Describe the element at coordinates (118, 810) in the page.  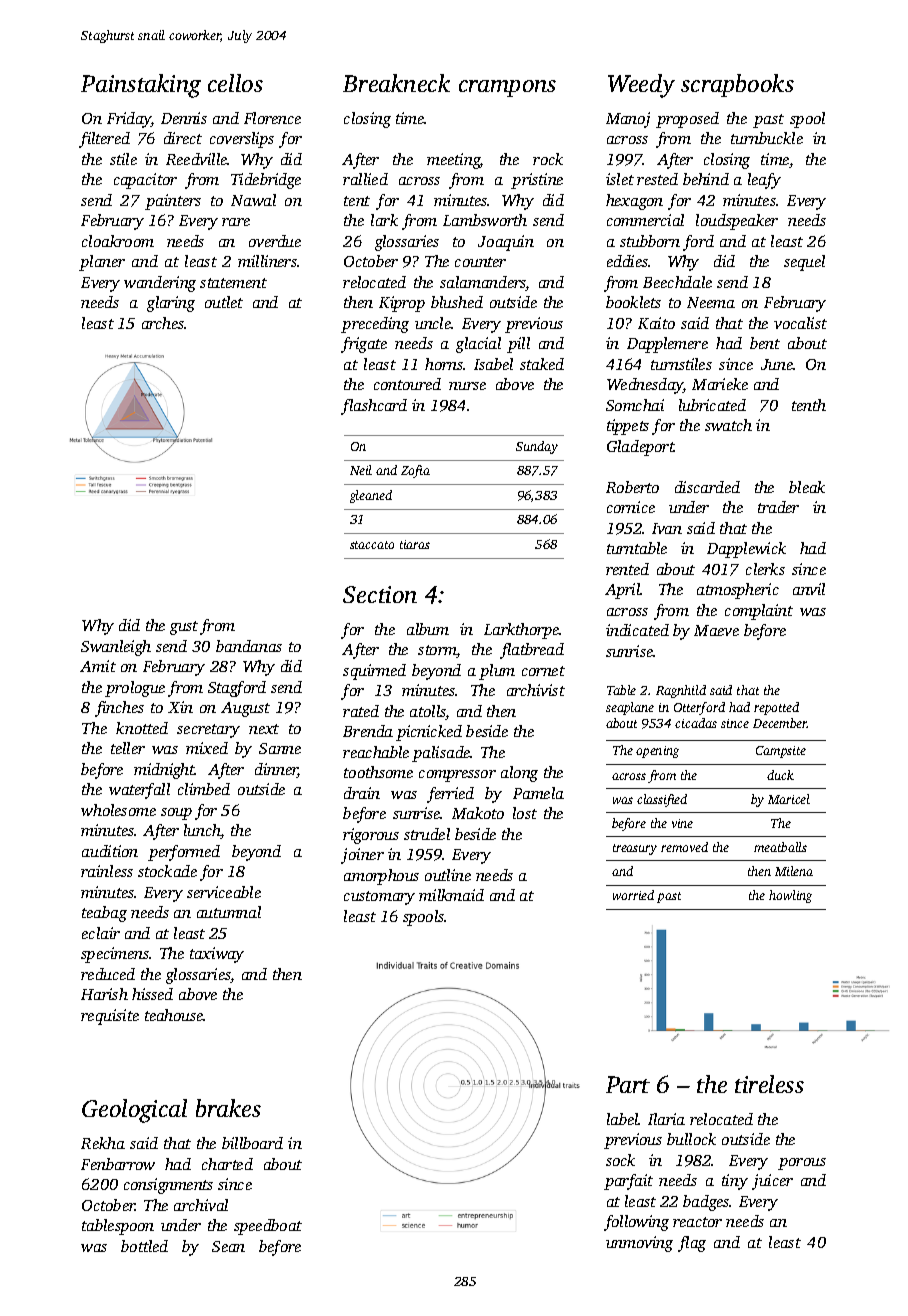
I see `wholesome` at that location.
